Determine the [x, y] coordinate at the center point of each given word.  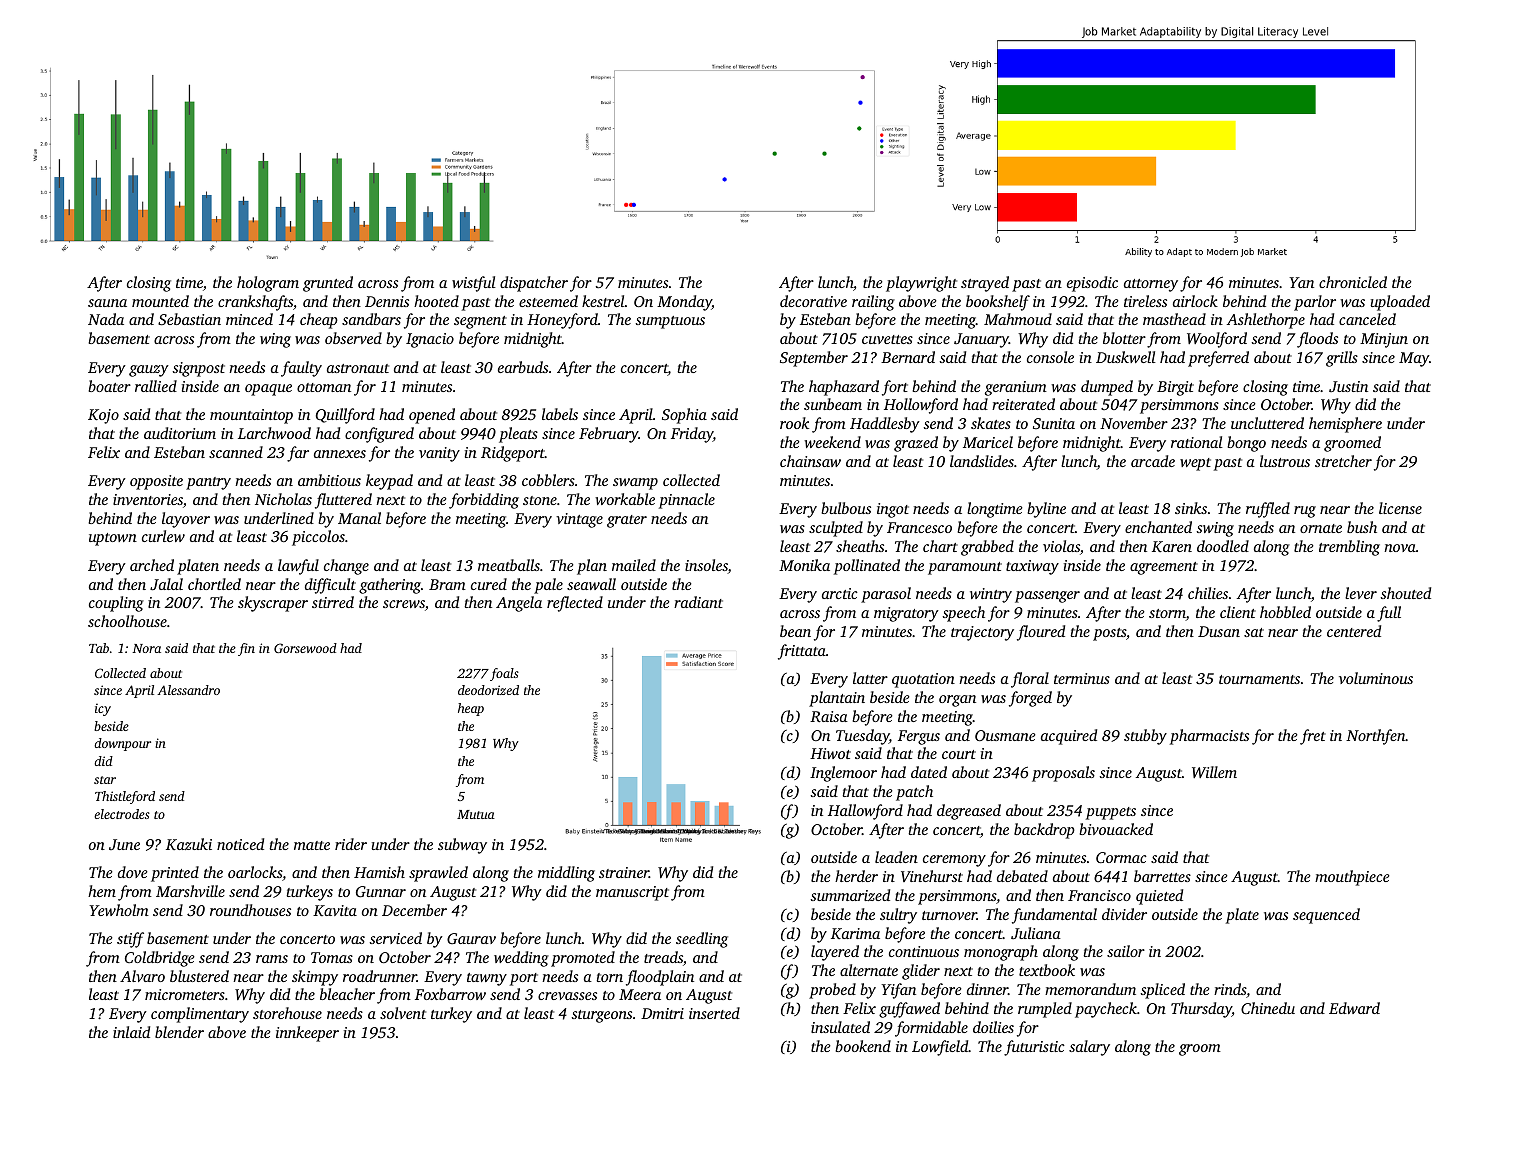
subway [462, 846]
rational [1197, 442]
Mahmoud [1018, 319]
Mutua [476, 814]
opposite [156, 482]
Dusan [1219, 631]
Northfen [1376, 737]
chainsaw [810, 461]
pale [548, 586]
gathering [390, 586]
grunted [328, 284]
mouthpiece [1352, 878]
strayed [985, 284]
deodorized [488, 690]
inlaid [131, 1032]
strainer [624, 872]
